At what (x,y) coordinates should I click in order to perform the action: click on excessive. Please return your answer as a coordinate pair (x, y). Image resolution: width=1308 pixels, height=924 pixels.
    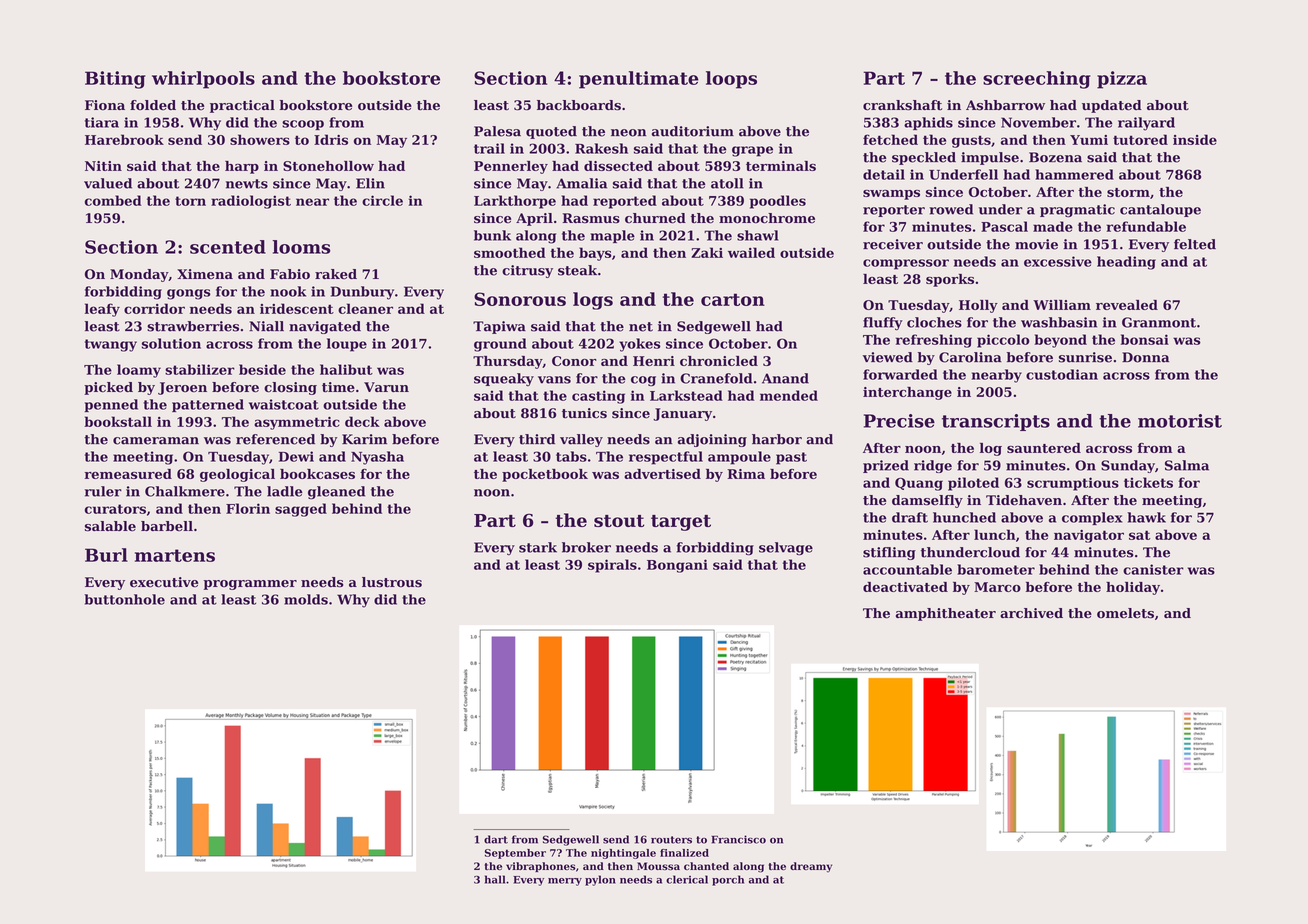
    Looking at the image, I should click on (1058, 261).
